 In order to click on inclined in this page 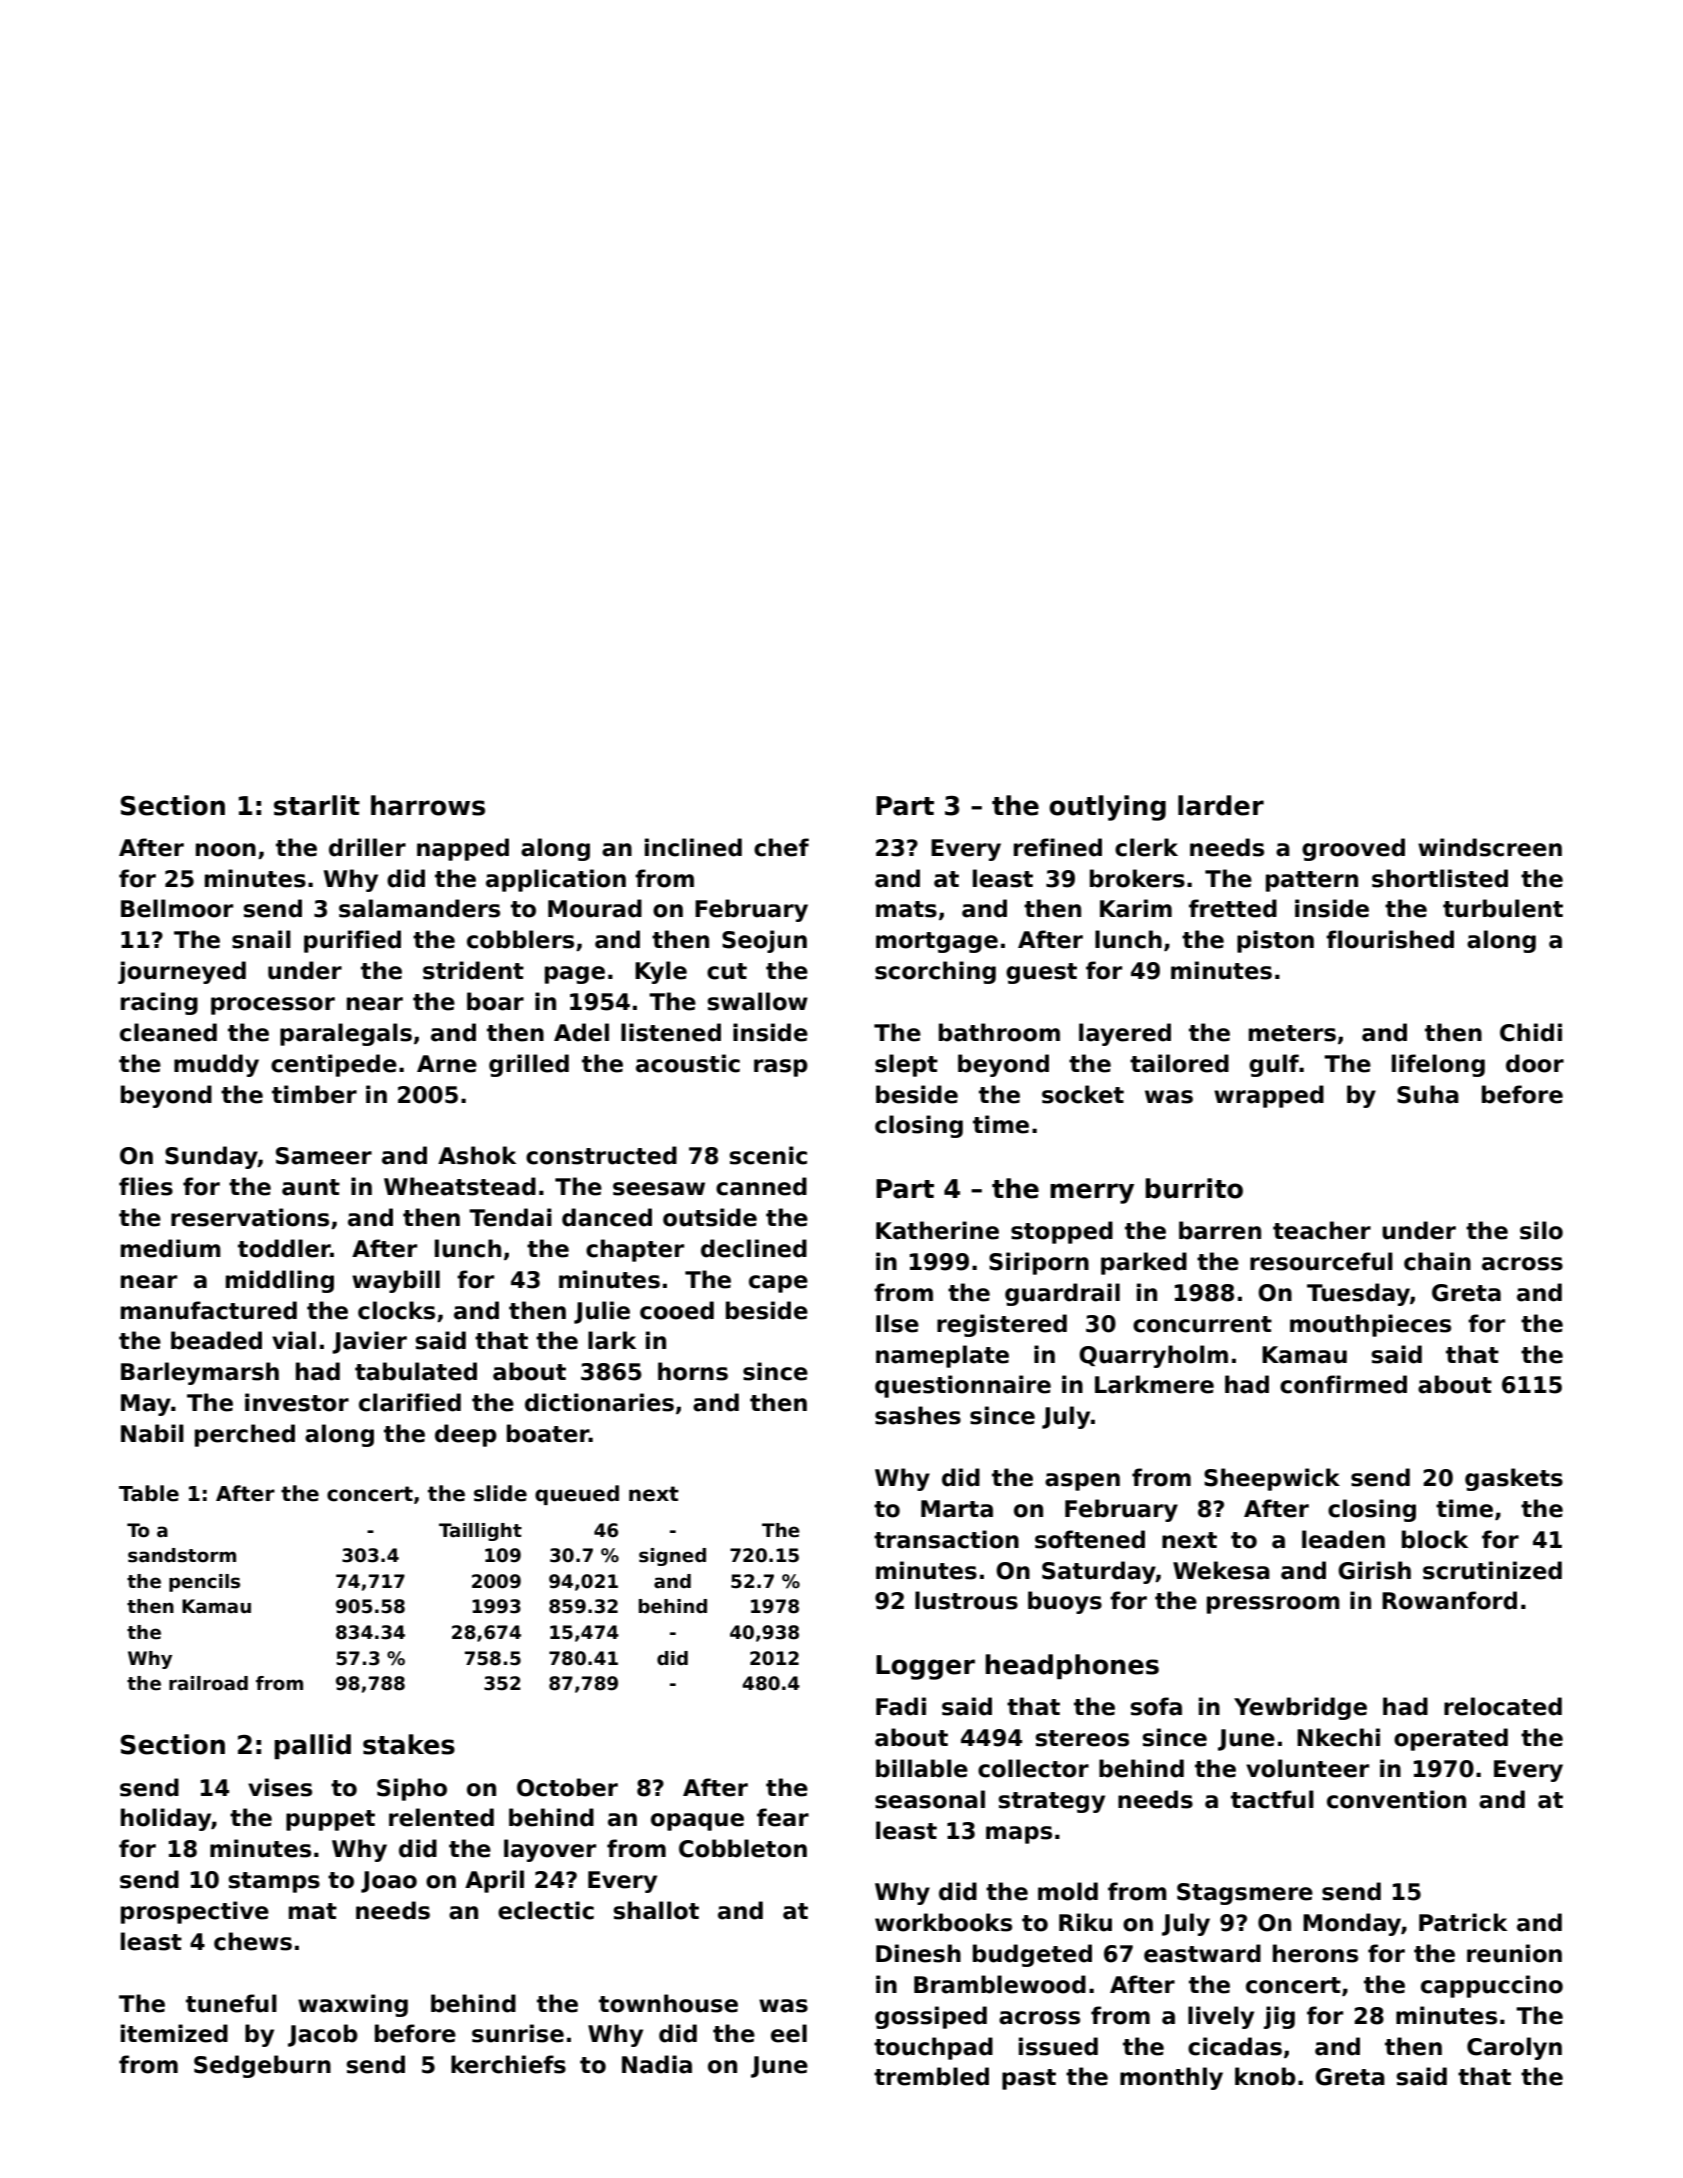, I will do `click(693, 847)`.
